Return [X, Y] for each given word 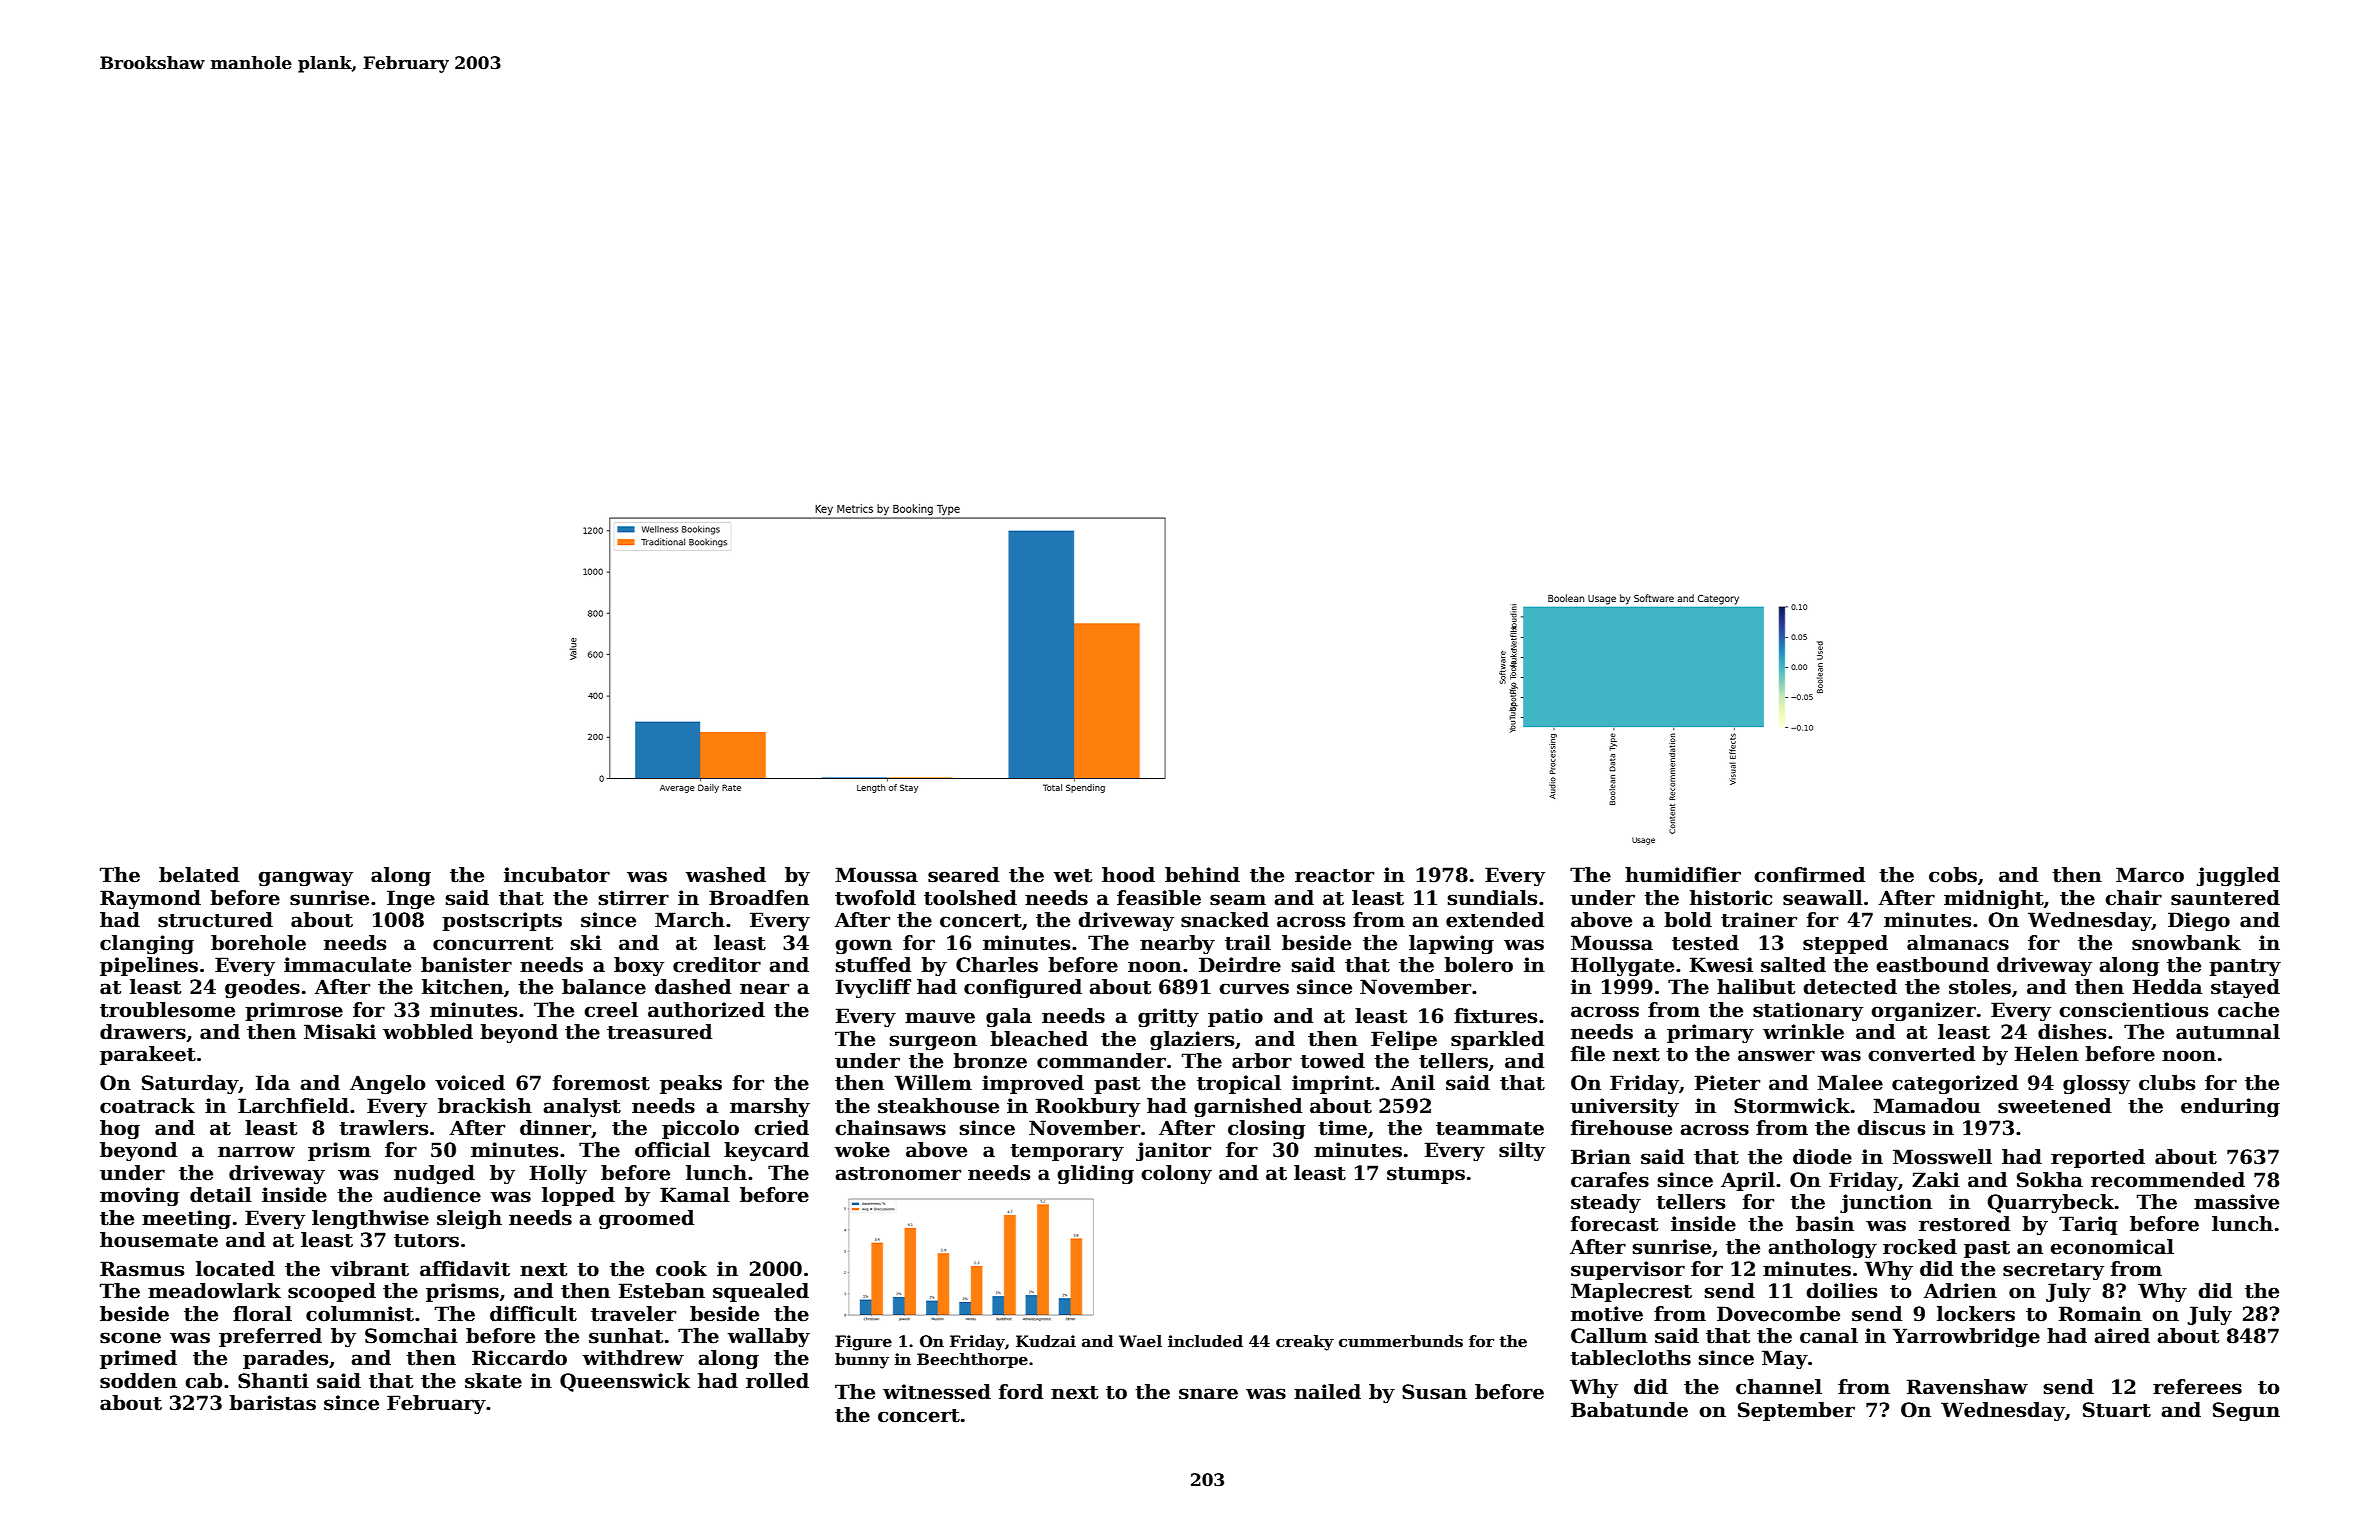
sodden [138, 1381]
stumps [1426, 1175]
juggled [2238, 877]
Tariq [2088, 1225]
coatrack [147, 1106]
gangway [305, 879]
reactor [1334, 876]
